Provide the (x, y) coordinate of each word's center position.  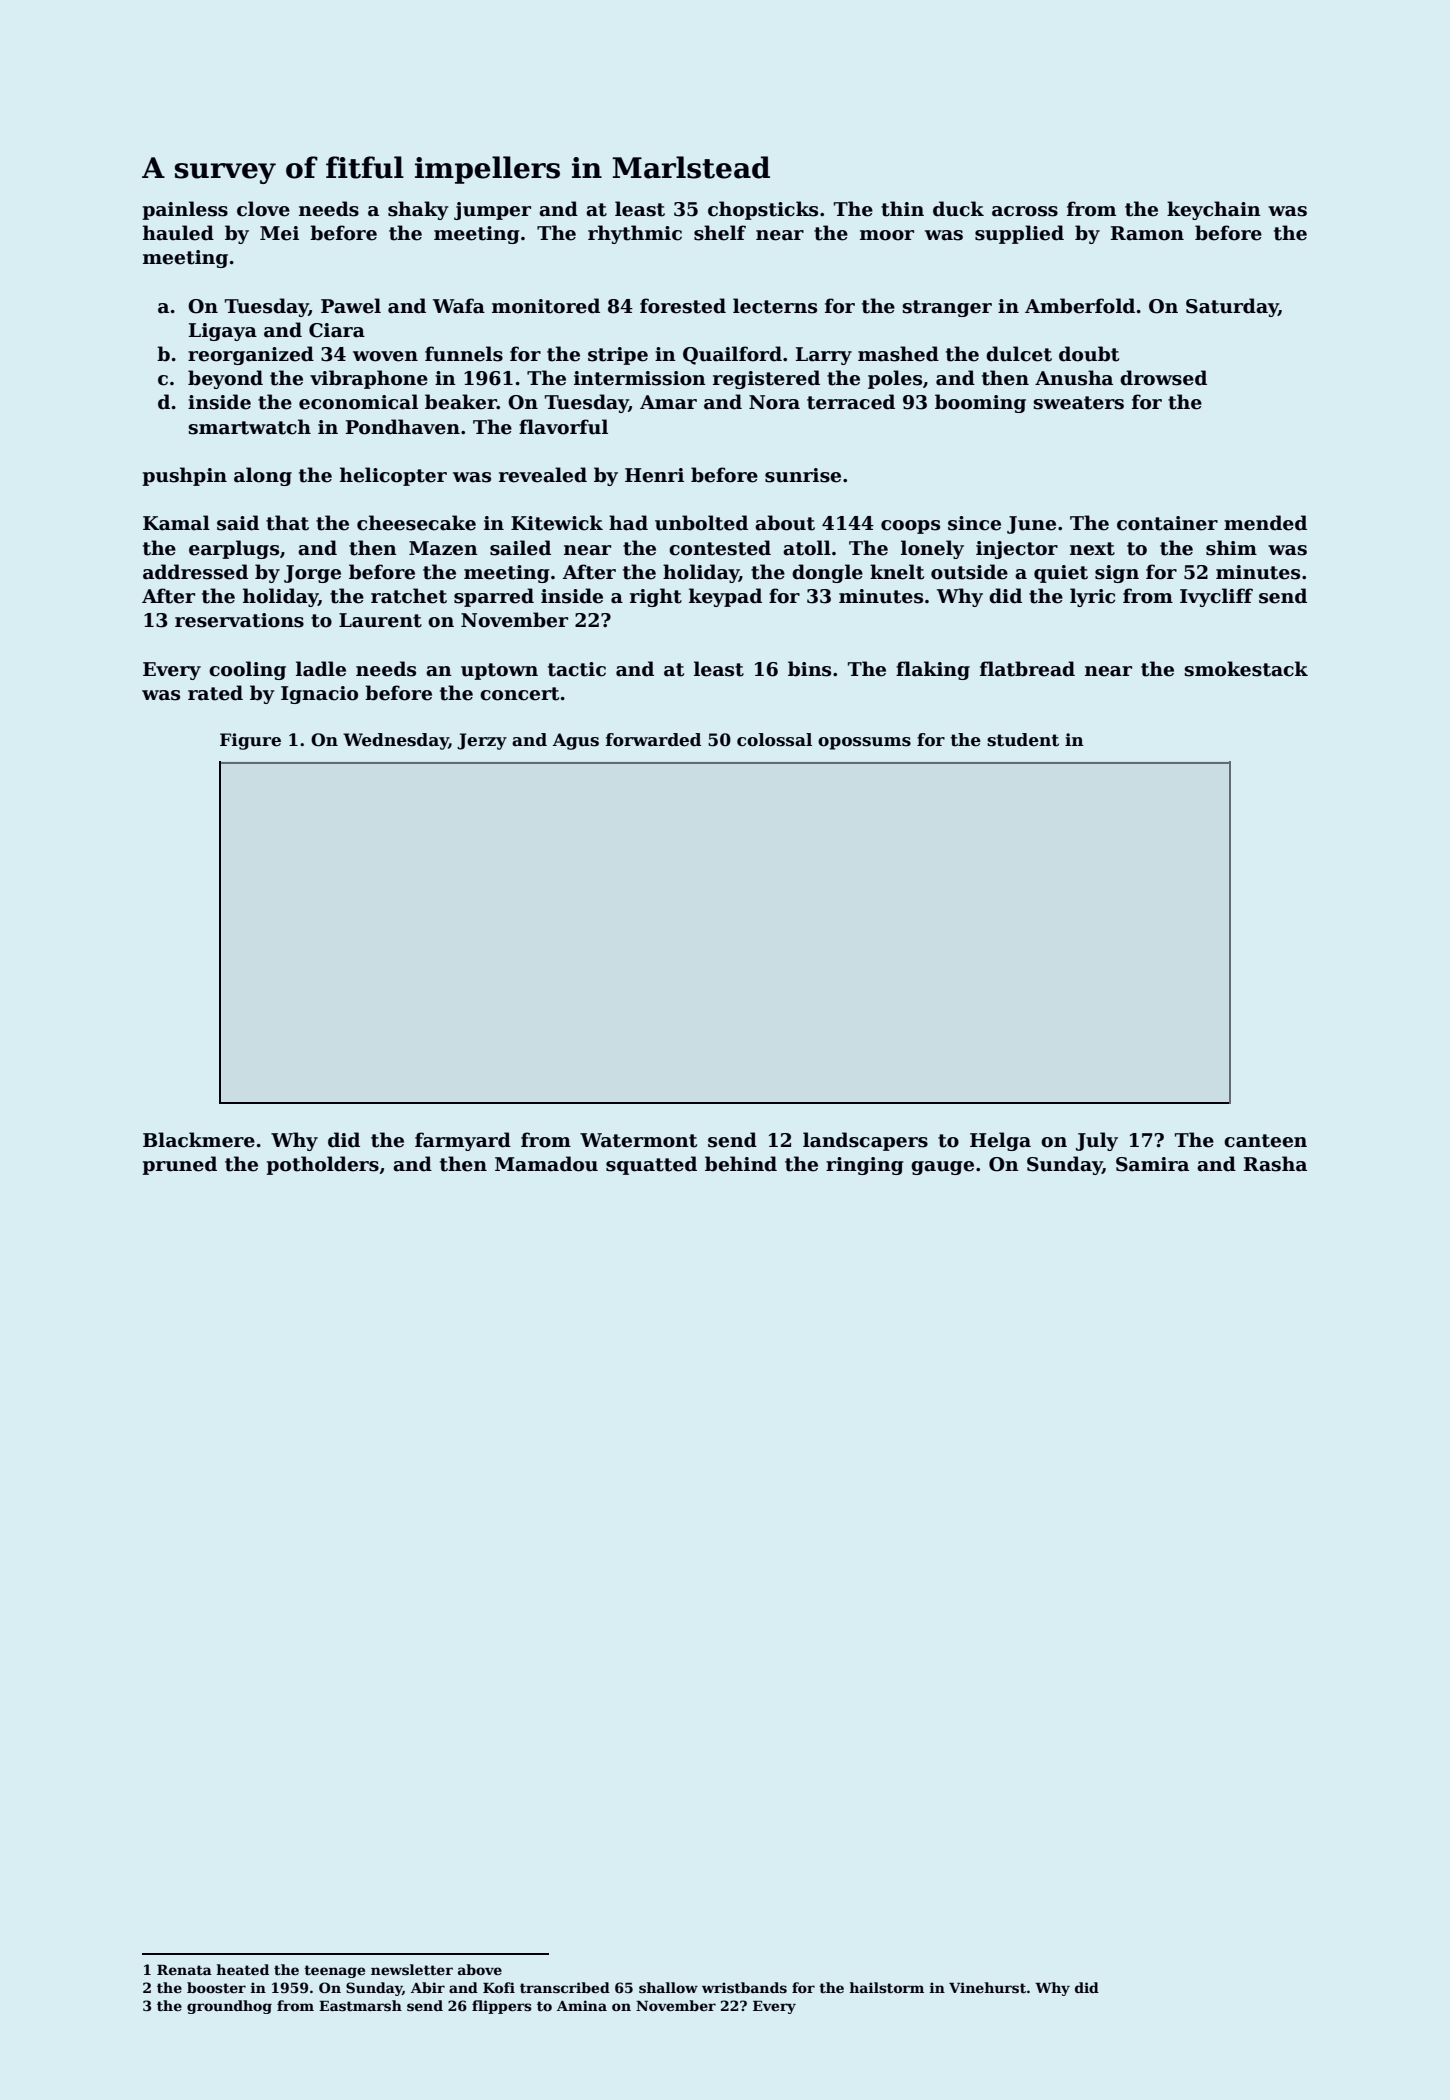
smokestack (1246, 669)
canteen (1265, 1141)
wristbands (744, 1987)
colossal (774, 740)
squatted (651, 1165)
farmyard (463, 1141)
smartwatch (250, 427)
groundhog (229, 2007)
